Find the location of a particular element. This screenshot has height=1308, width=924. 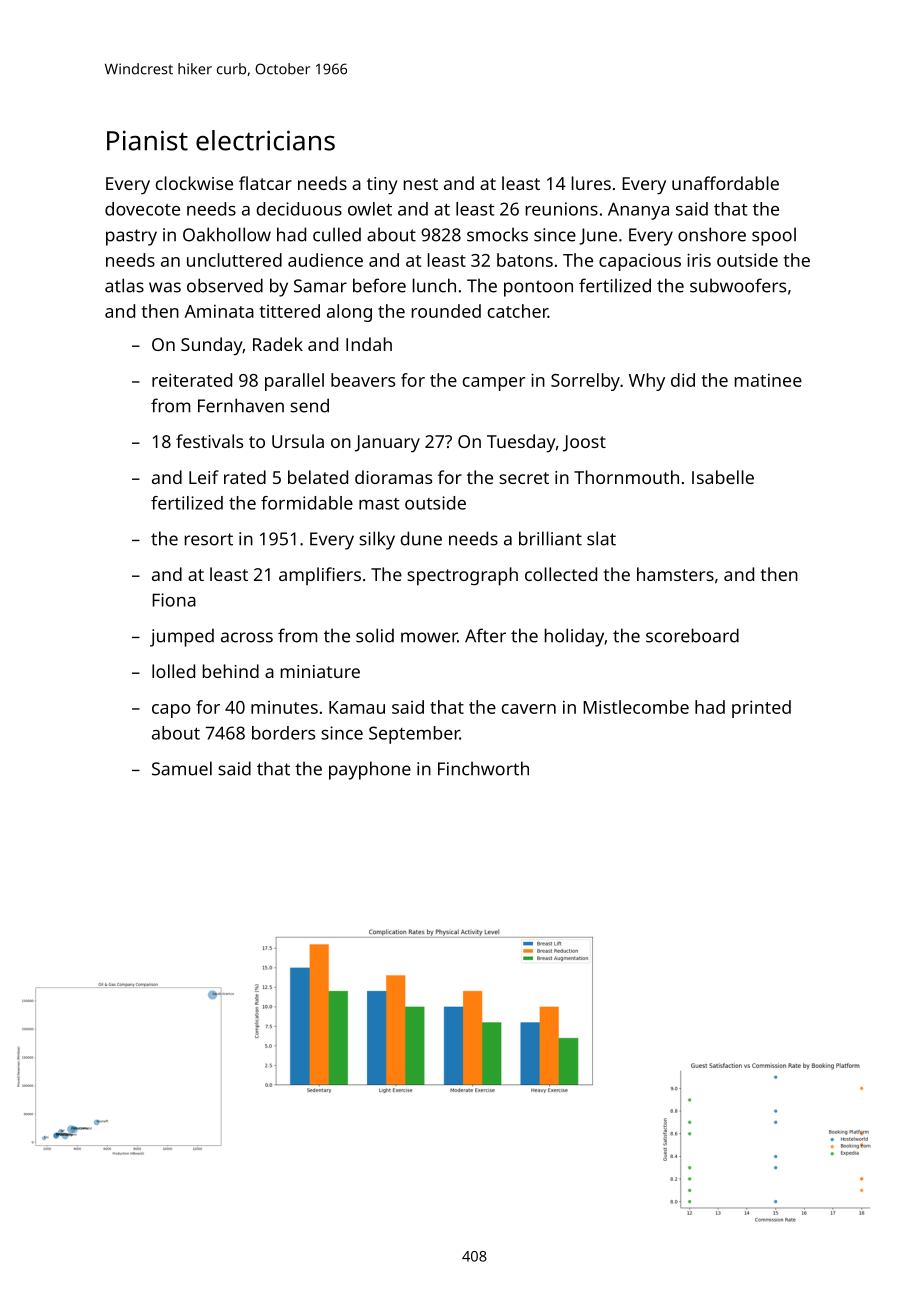

behind is located at coordinates (231, 671).
